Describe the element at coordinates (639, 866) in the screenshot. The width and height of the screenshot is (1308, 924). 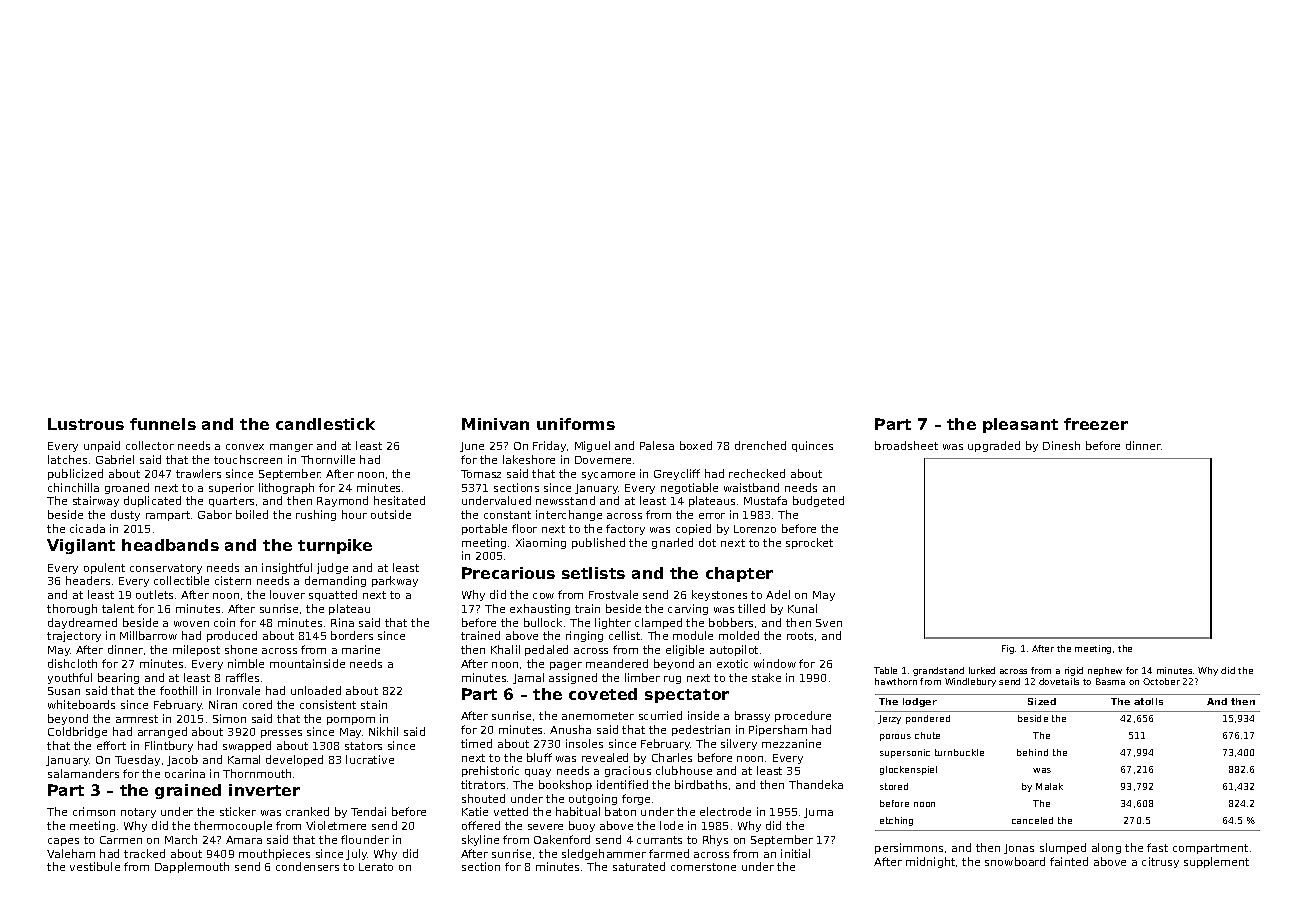
I see `saturated` at that location.
